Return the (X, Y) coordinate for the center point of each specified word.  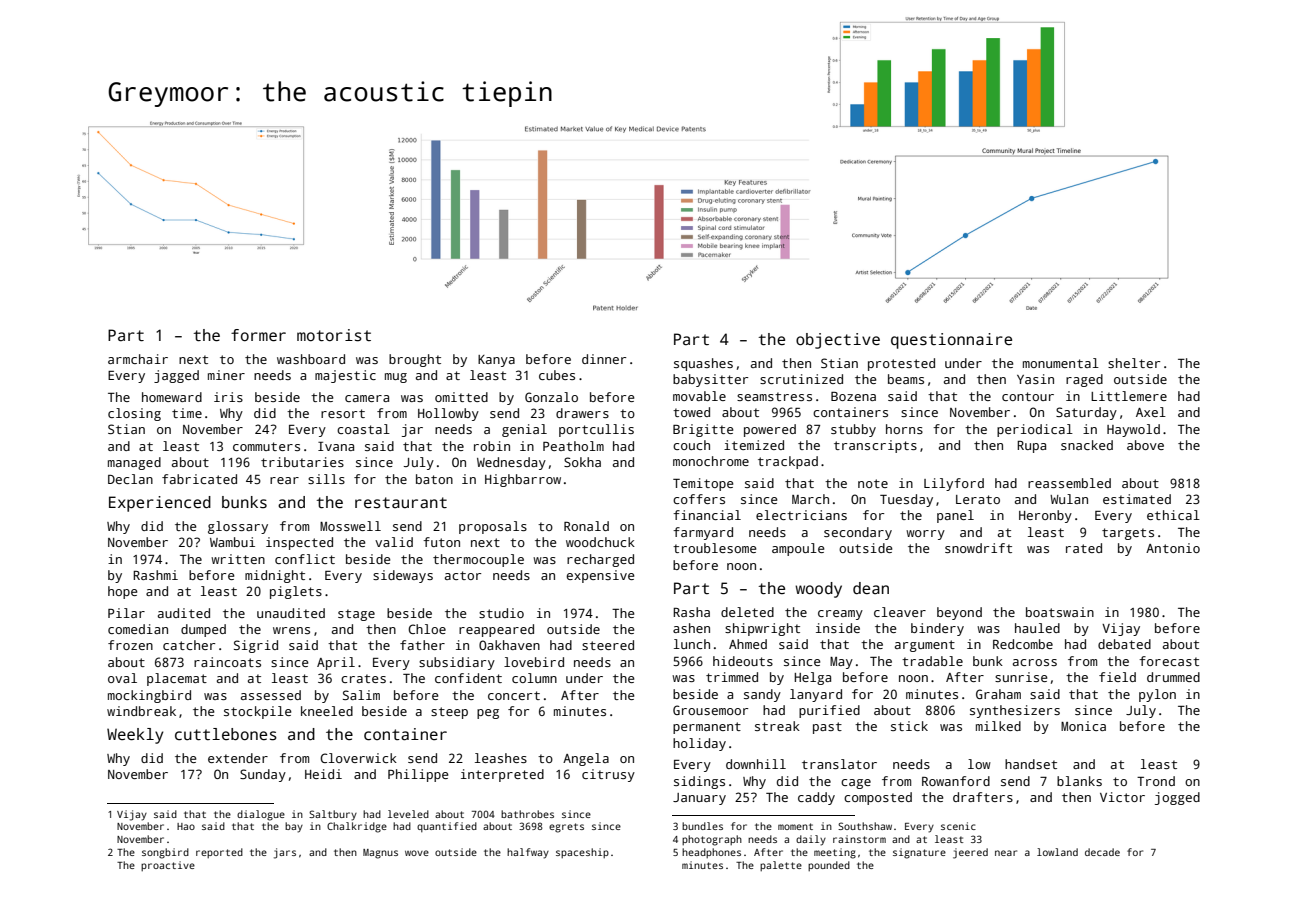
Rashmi (155, 575)
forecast (1169, 661)
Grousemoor (710, 710)
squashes (703, 364)
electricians (801, 515)
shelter (1134, 363)
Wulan (1069, 499)
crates (363, 678)
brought (415, 360)
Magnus (380, 854)
